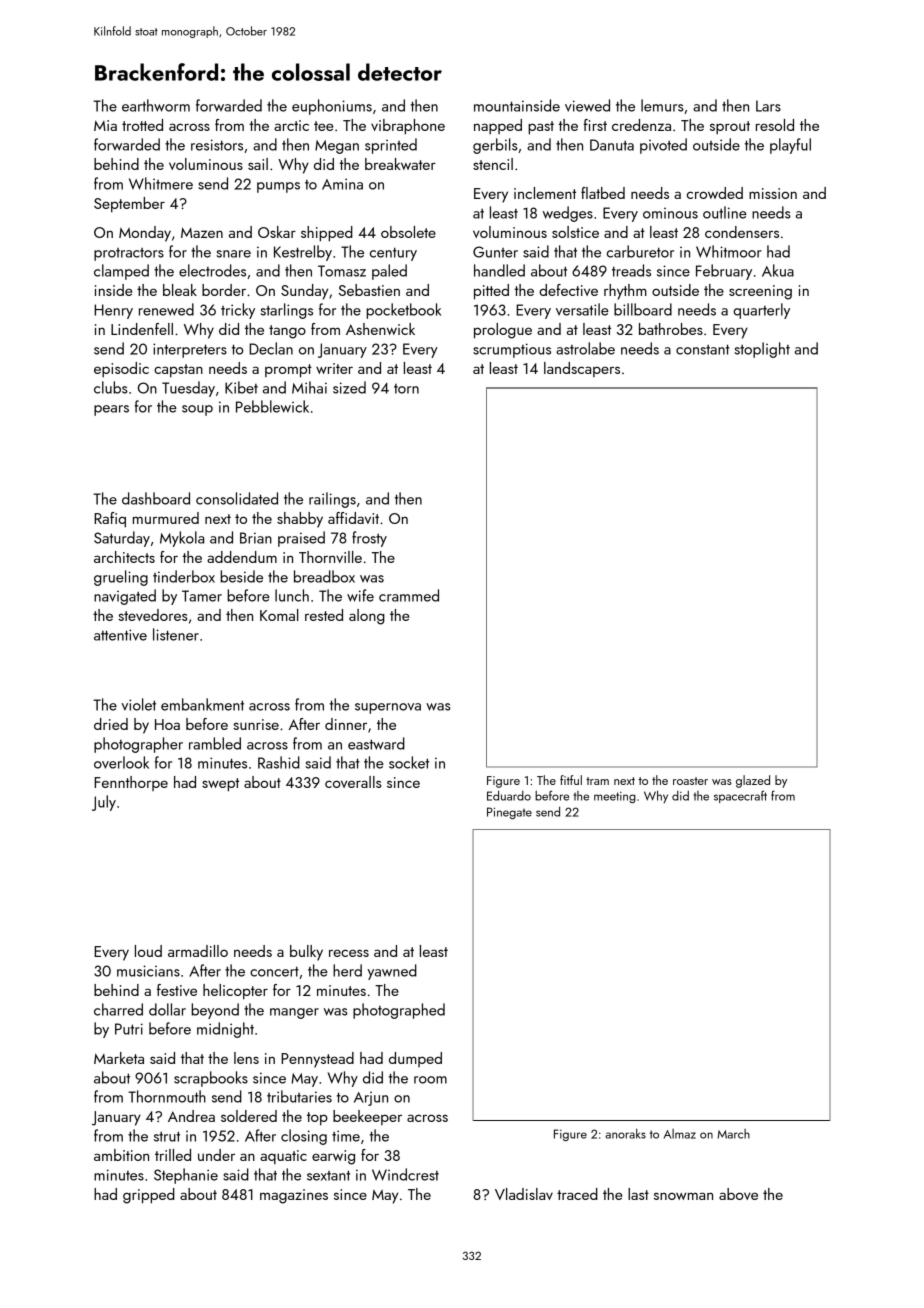 This image has height=1308, width=924. What do you see at coordinates (300, 520) in the image?
I see `shabby` at bounding box center [300, 520].
